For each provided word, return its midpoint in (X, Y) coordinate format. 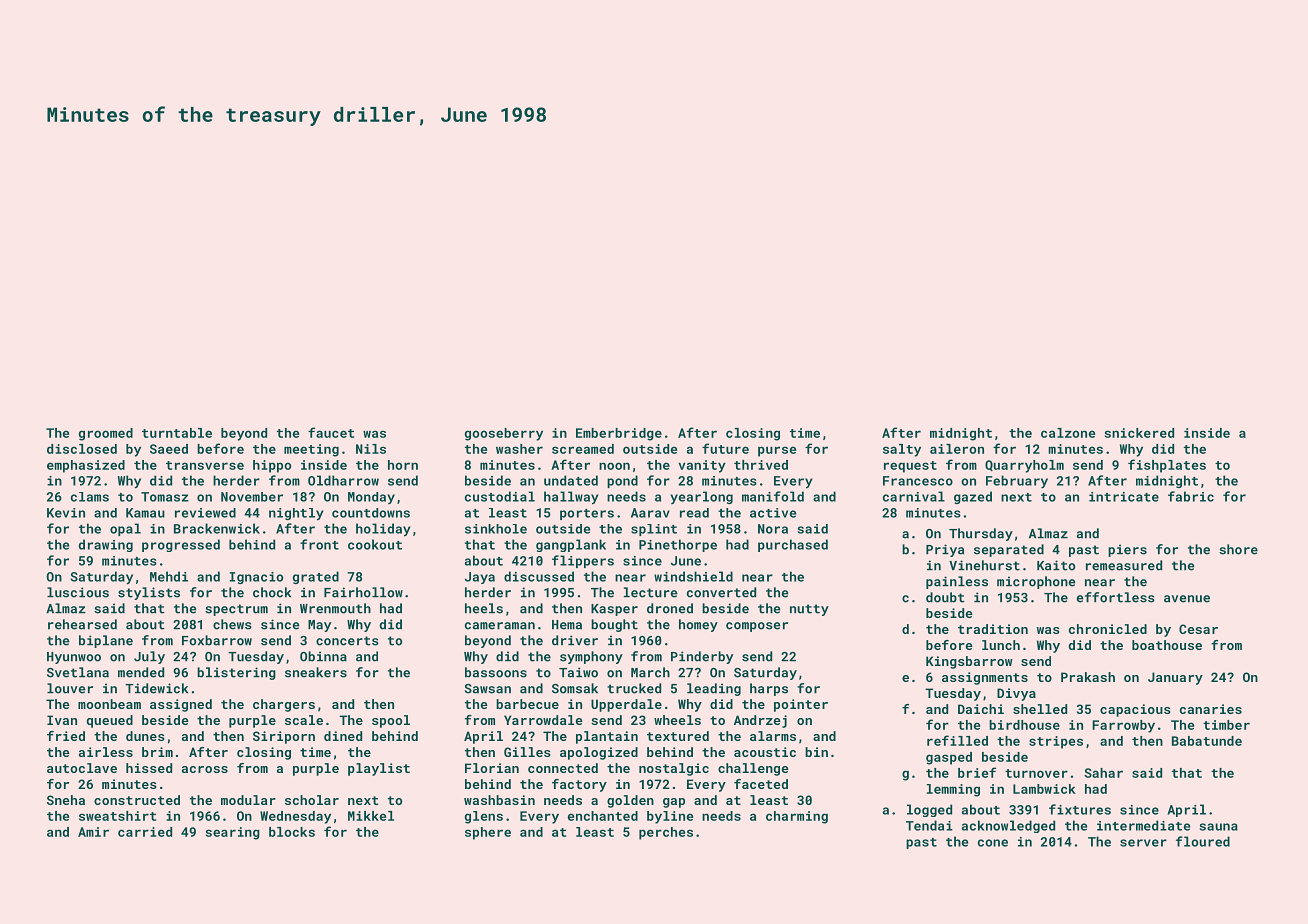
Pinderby (702, 657)
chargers (284, 705)
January (1175, 678)
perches (666, 833)
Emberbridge (619, 434)
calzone (1068, 433)
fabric (1191, 496)
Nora (773, 529)
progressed (181, 545)
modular (248, 800)
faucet (331, 432)
